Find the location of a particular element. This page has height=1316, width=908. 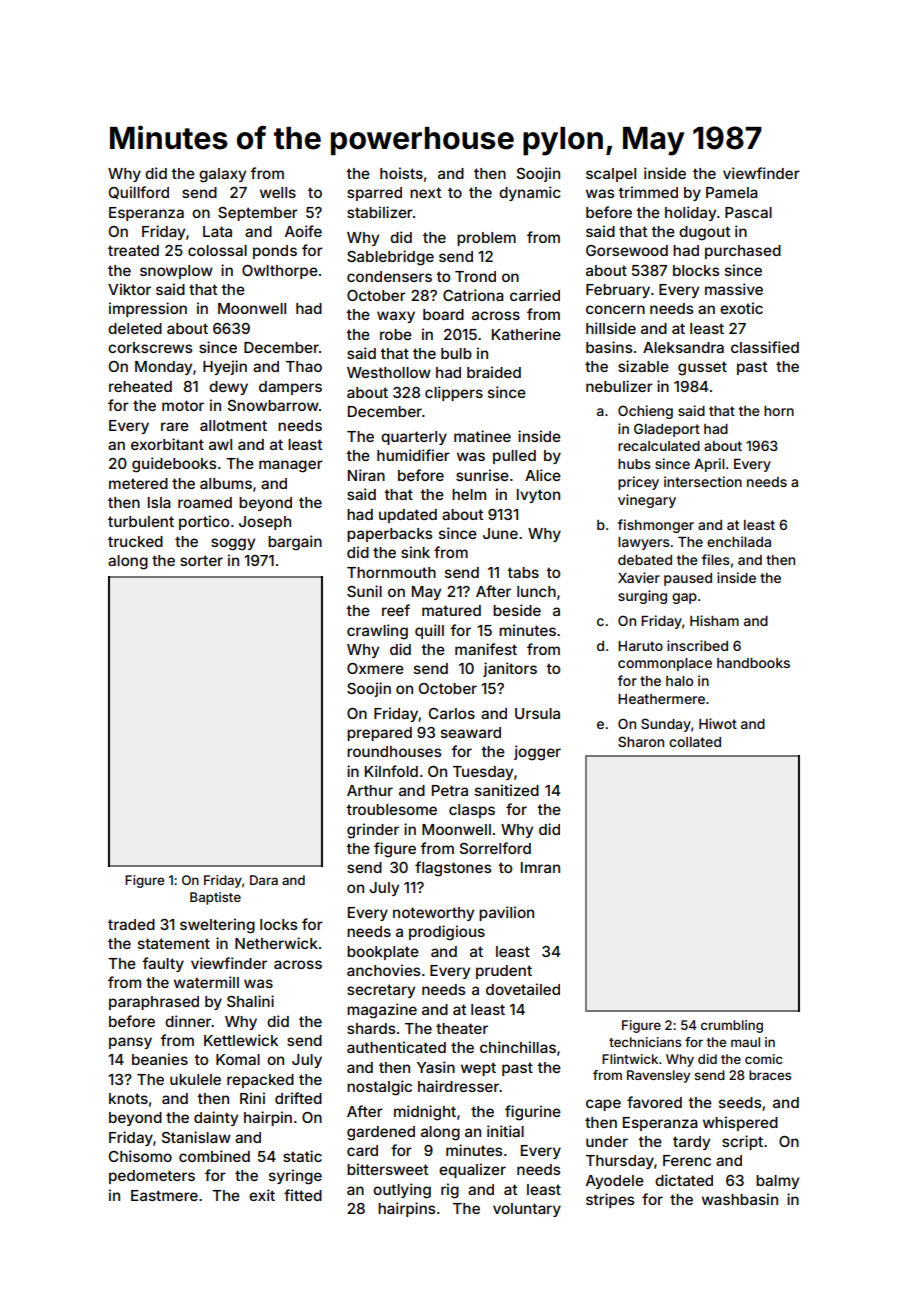

enchilada is located at coordinates (739, 541).
